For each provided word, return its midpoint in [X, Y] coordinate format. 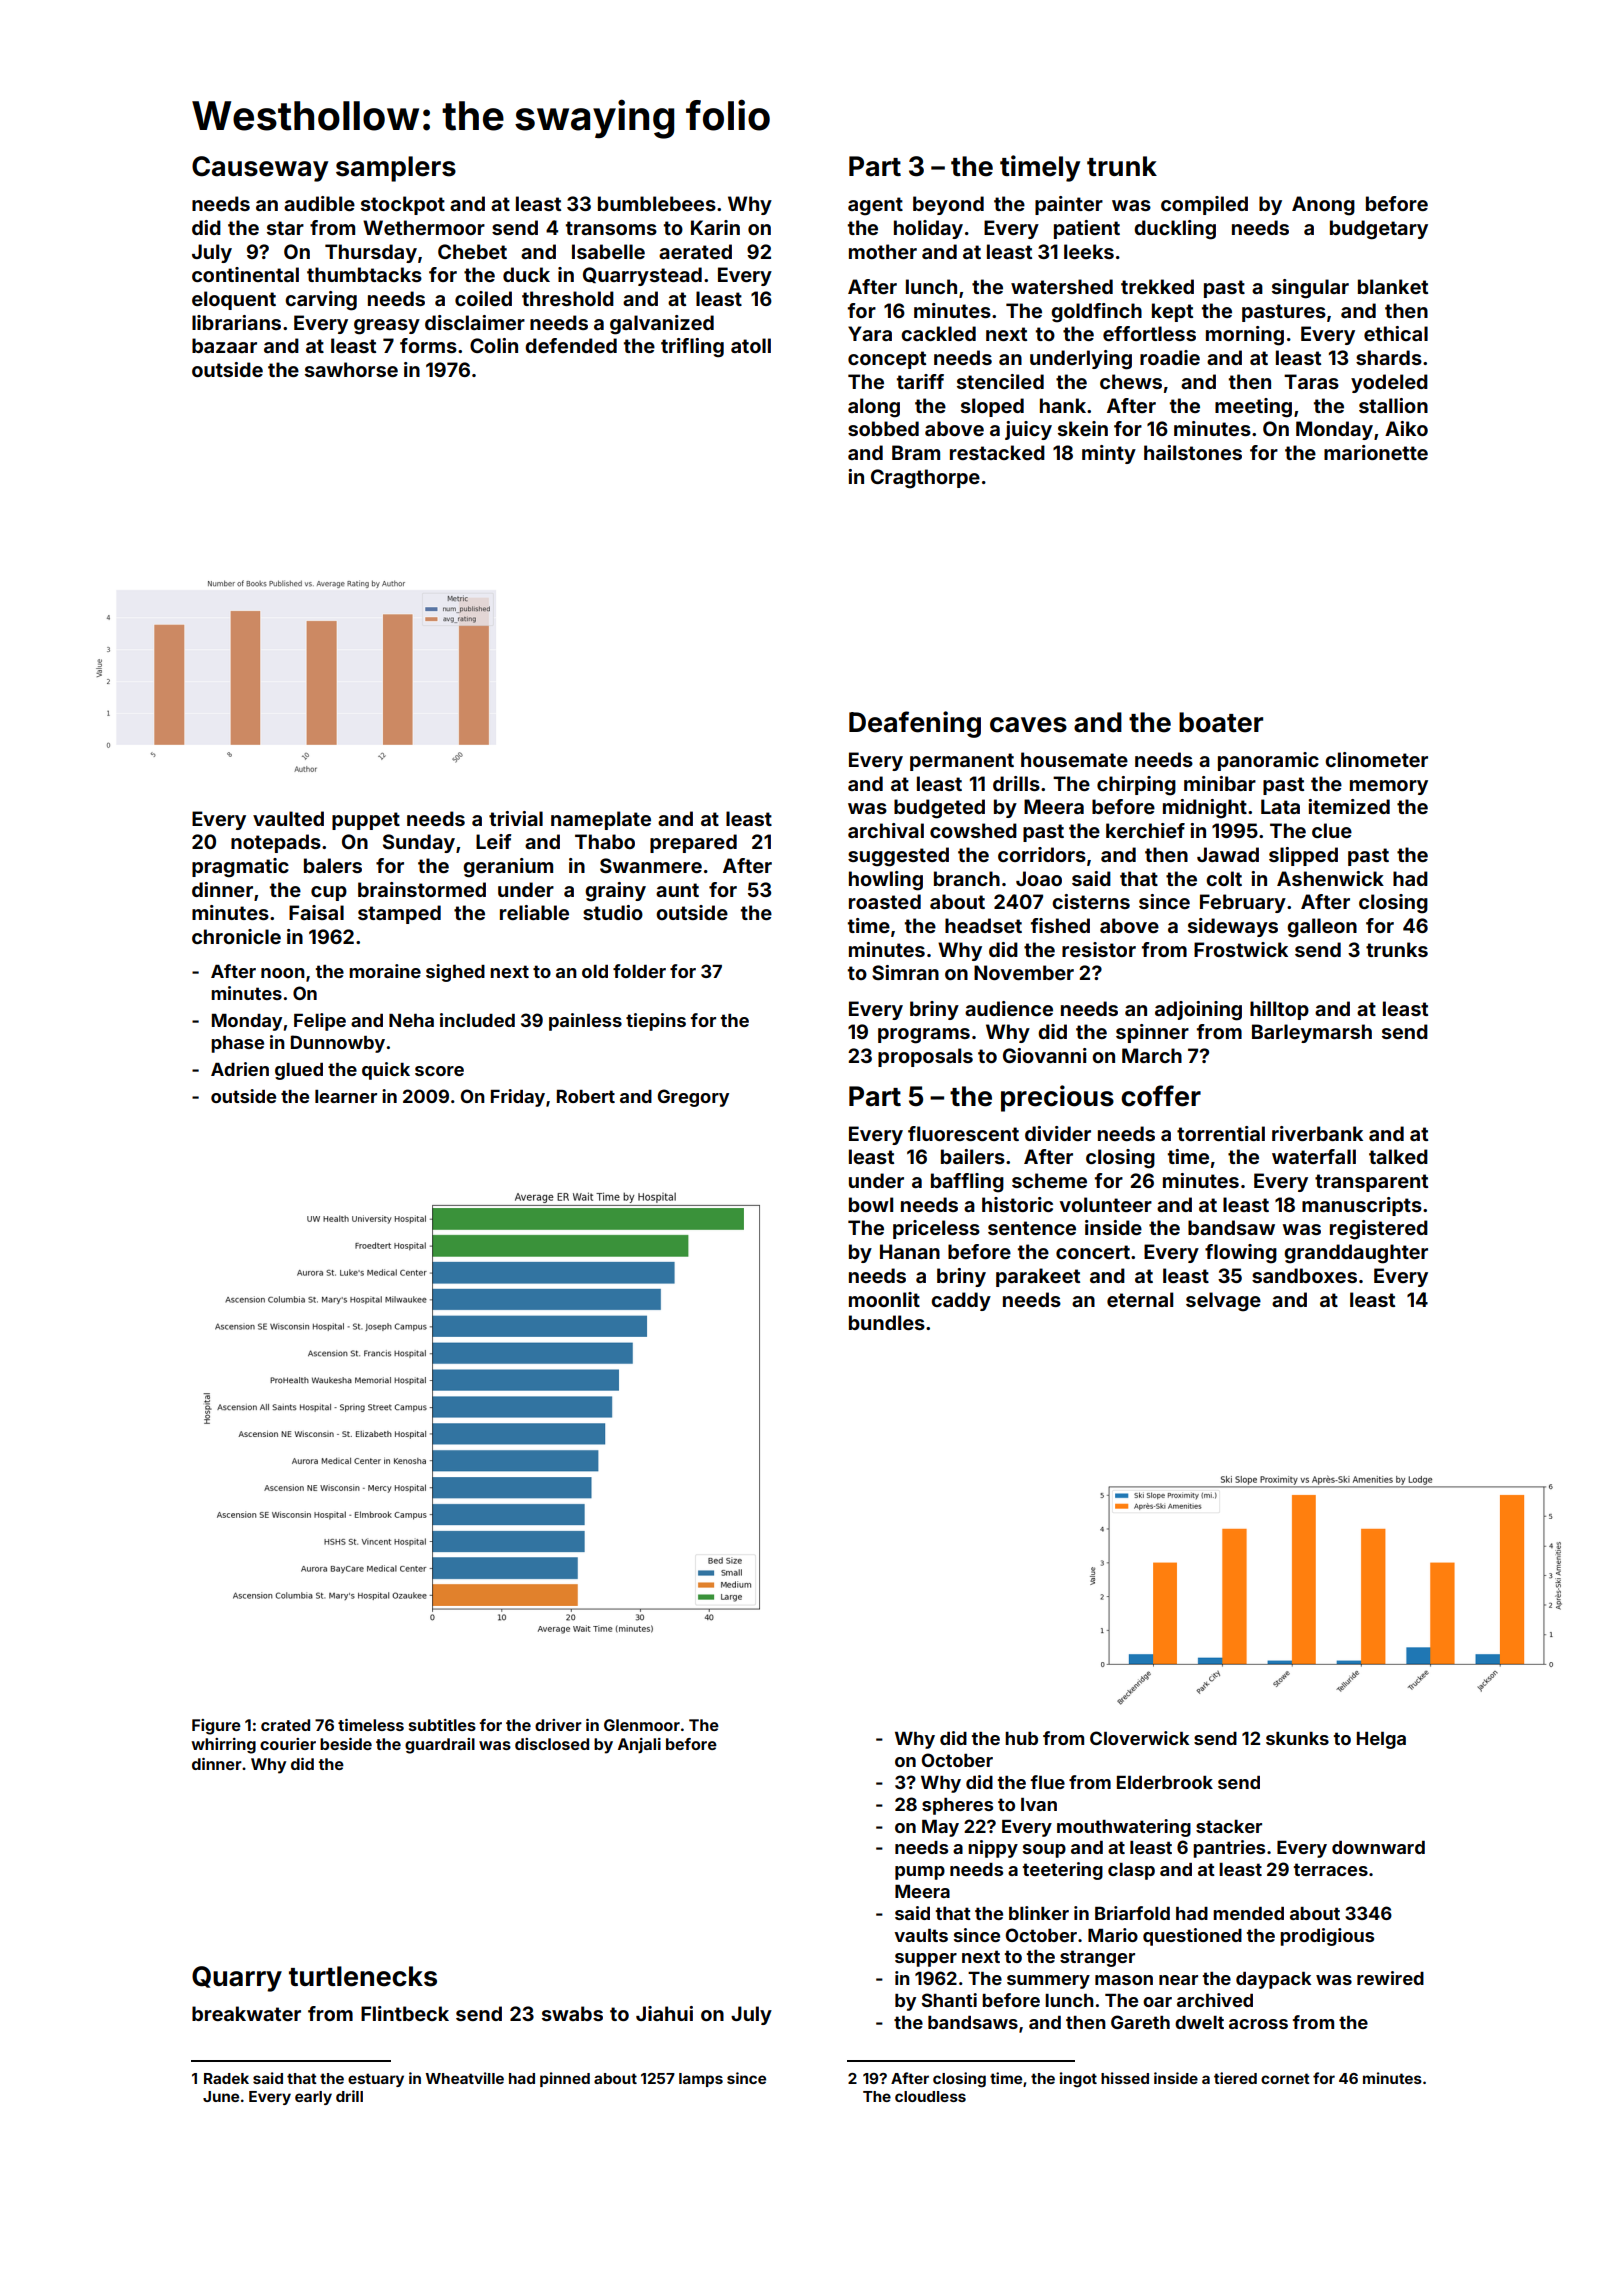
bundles [887, 1322]
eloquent [234, 300]
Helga [1381, 1740]
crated [285, 1725]
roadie [1170, 357]
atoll [751, 345]
